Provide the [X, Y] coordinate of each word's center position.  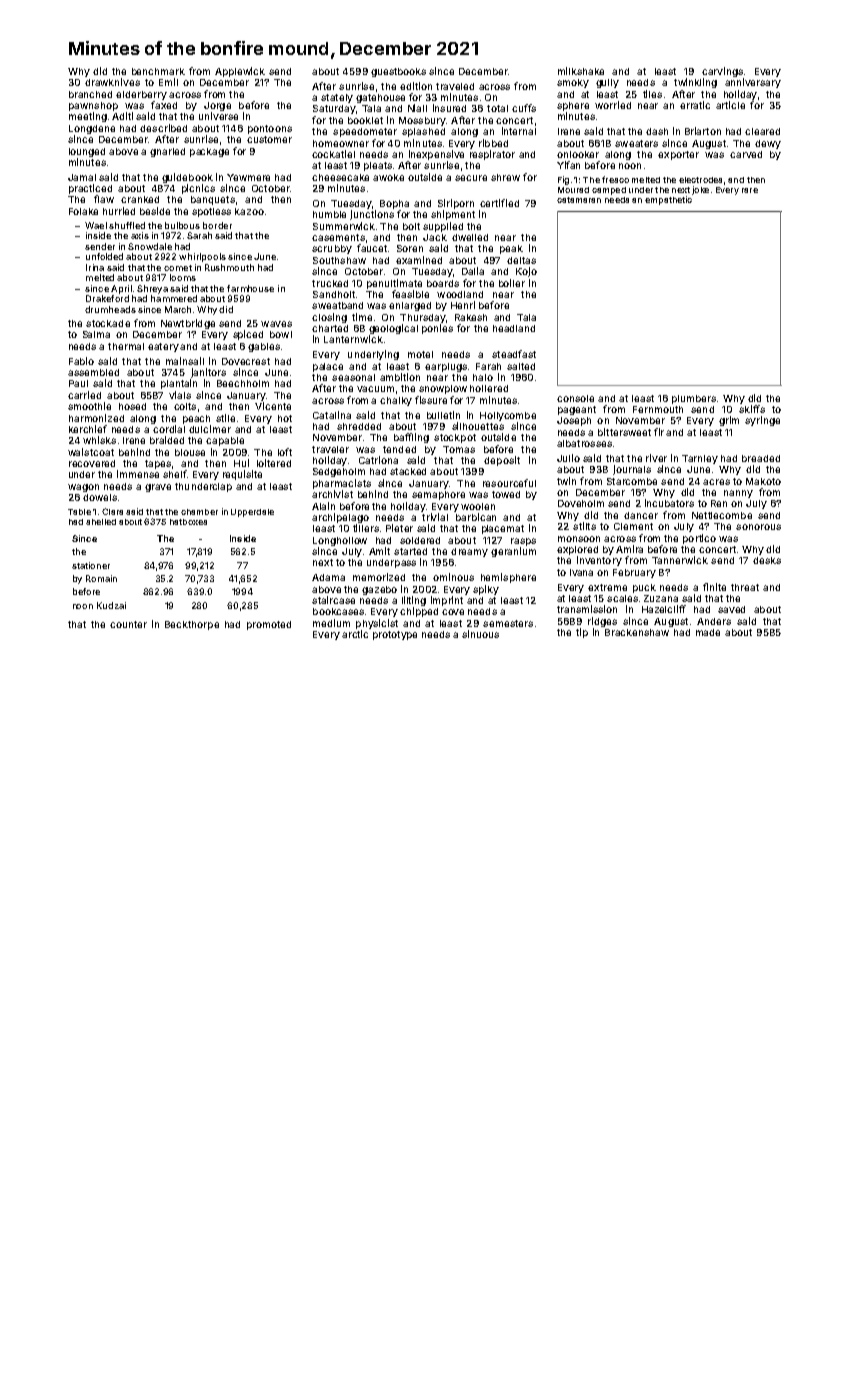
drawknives [112, 82]
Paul [78, 383]
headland [514, 328]
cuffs [524, 108]
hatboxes [188, 522]
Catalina [332, 415]
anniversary [753, 83]
